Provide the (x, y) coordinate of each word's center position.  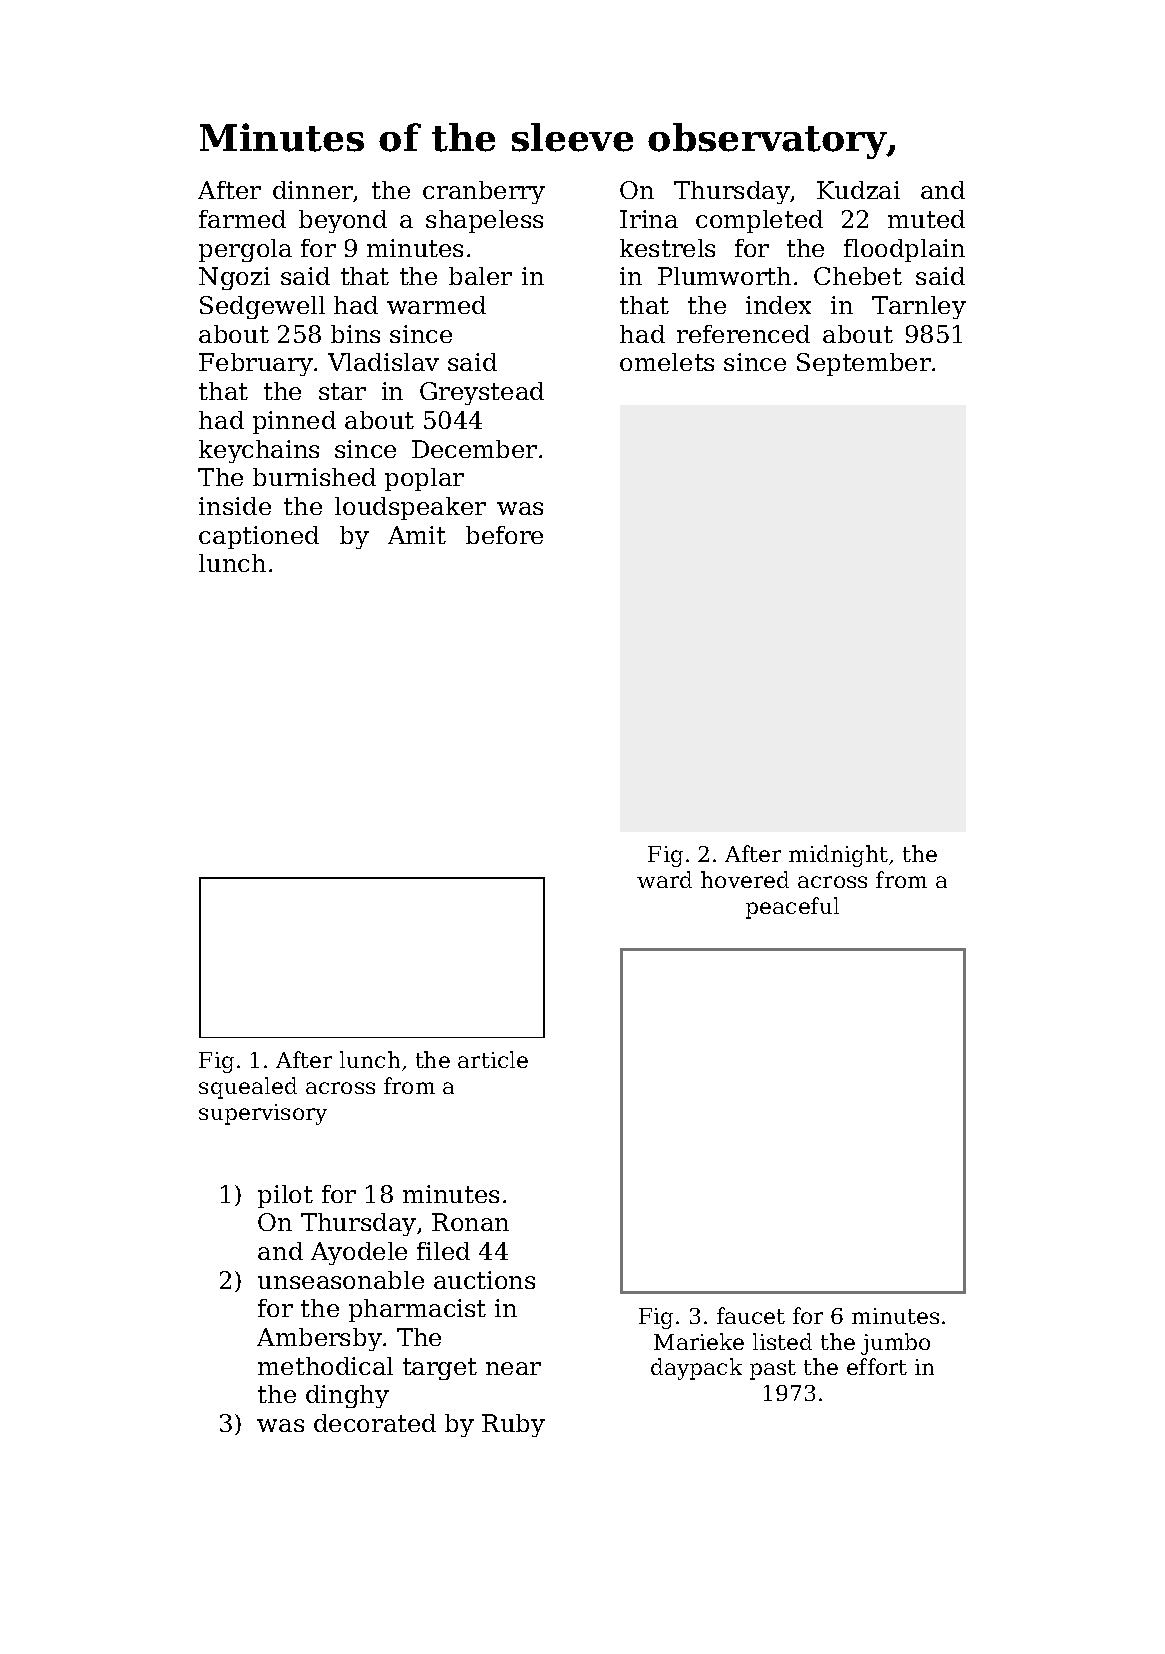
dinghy (347, 1396)
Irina (649, 219)
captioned (259, 537)
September (864, 364)
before (504, 535)
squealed (248, 1088)
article (493, 1059)
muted (926, 219)
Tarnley (919, 307)
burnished (314, 477)
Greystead (482, 393)
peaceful (792, 908)
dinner (313, 190)
